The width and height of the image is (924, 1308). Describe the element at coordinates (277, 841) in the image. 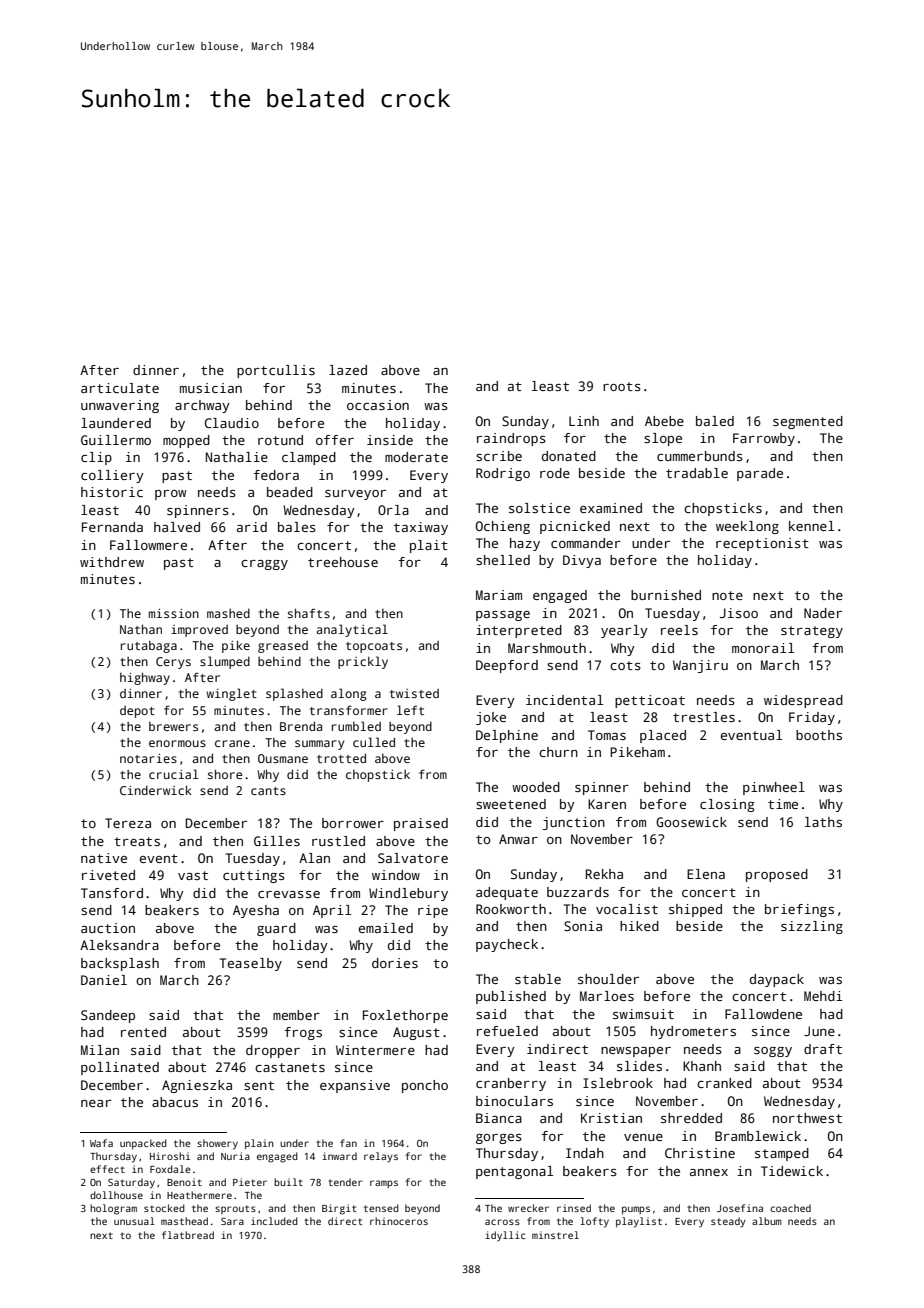

I see `Gilles` at that location.
